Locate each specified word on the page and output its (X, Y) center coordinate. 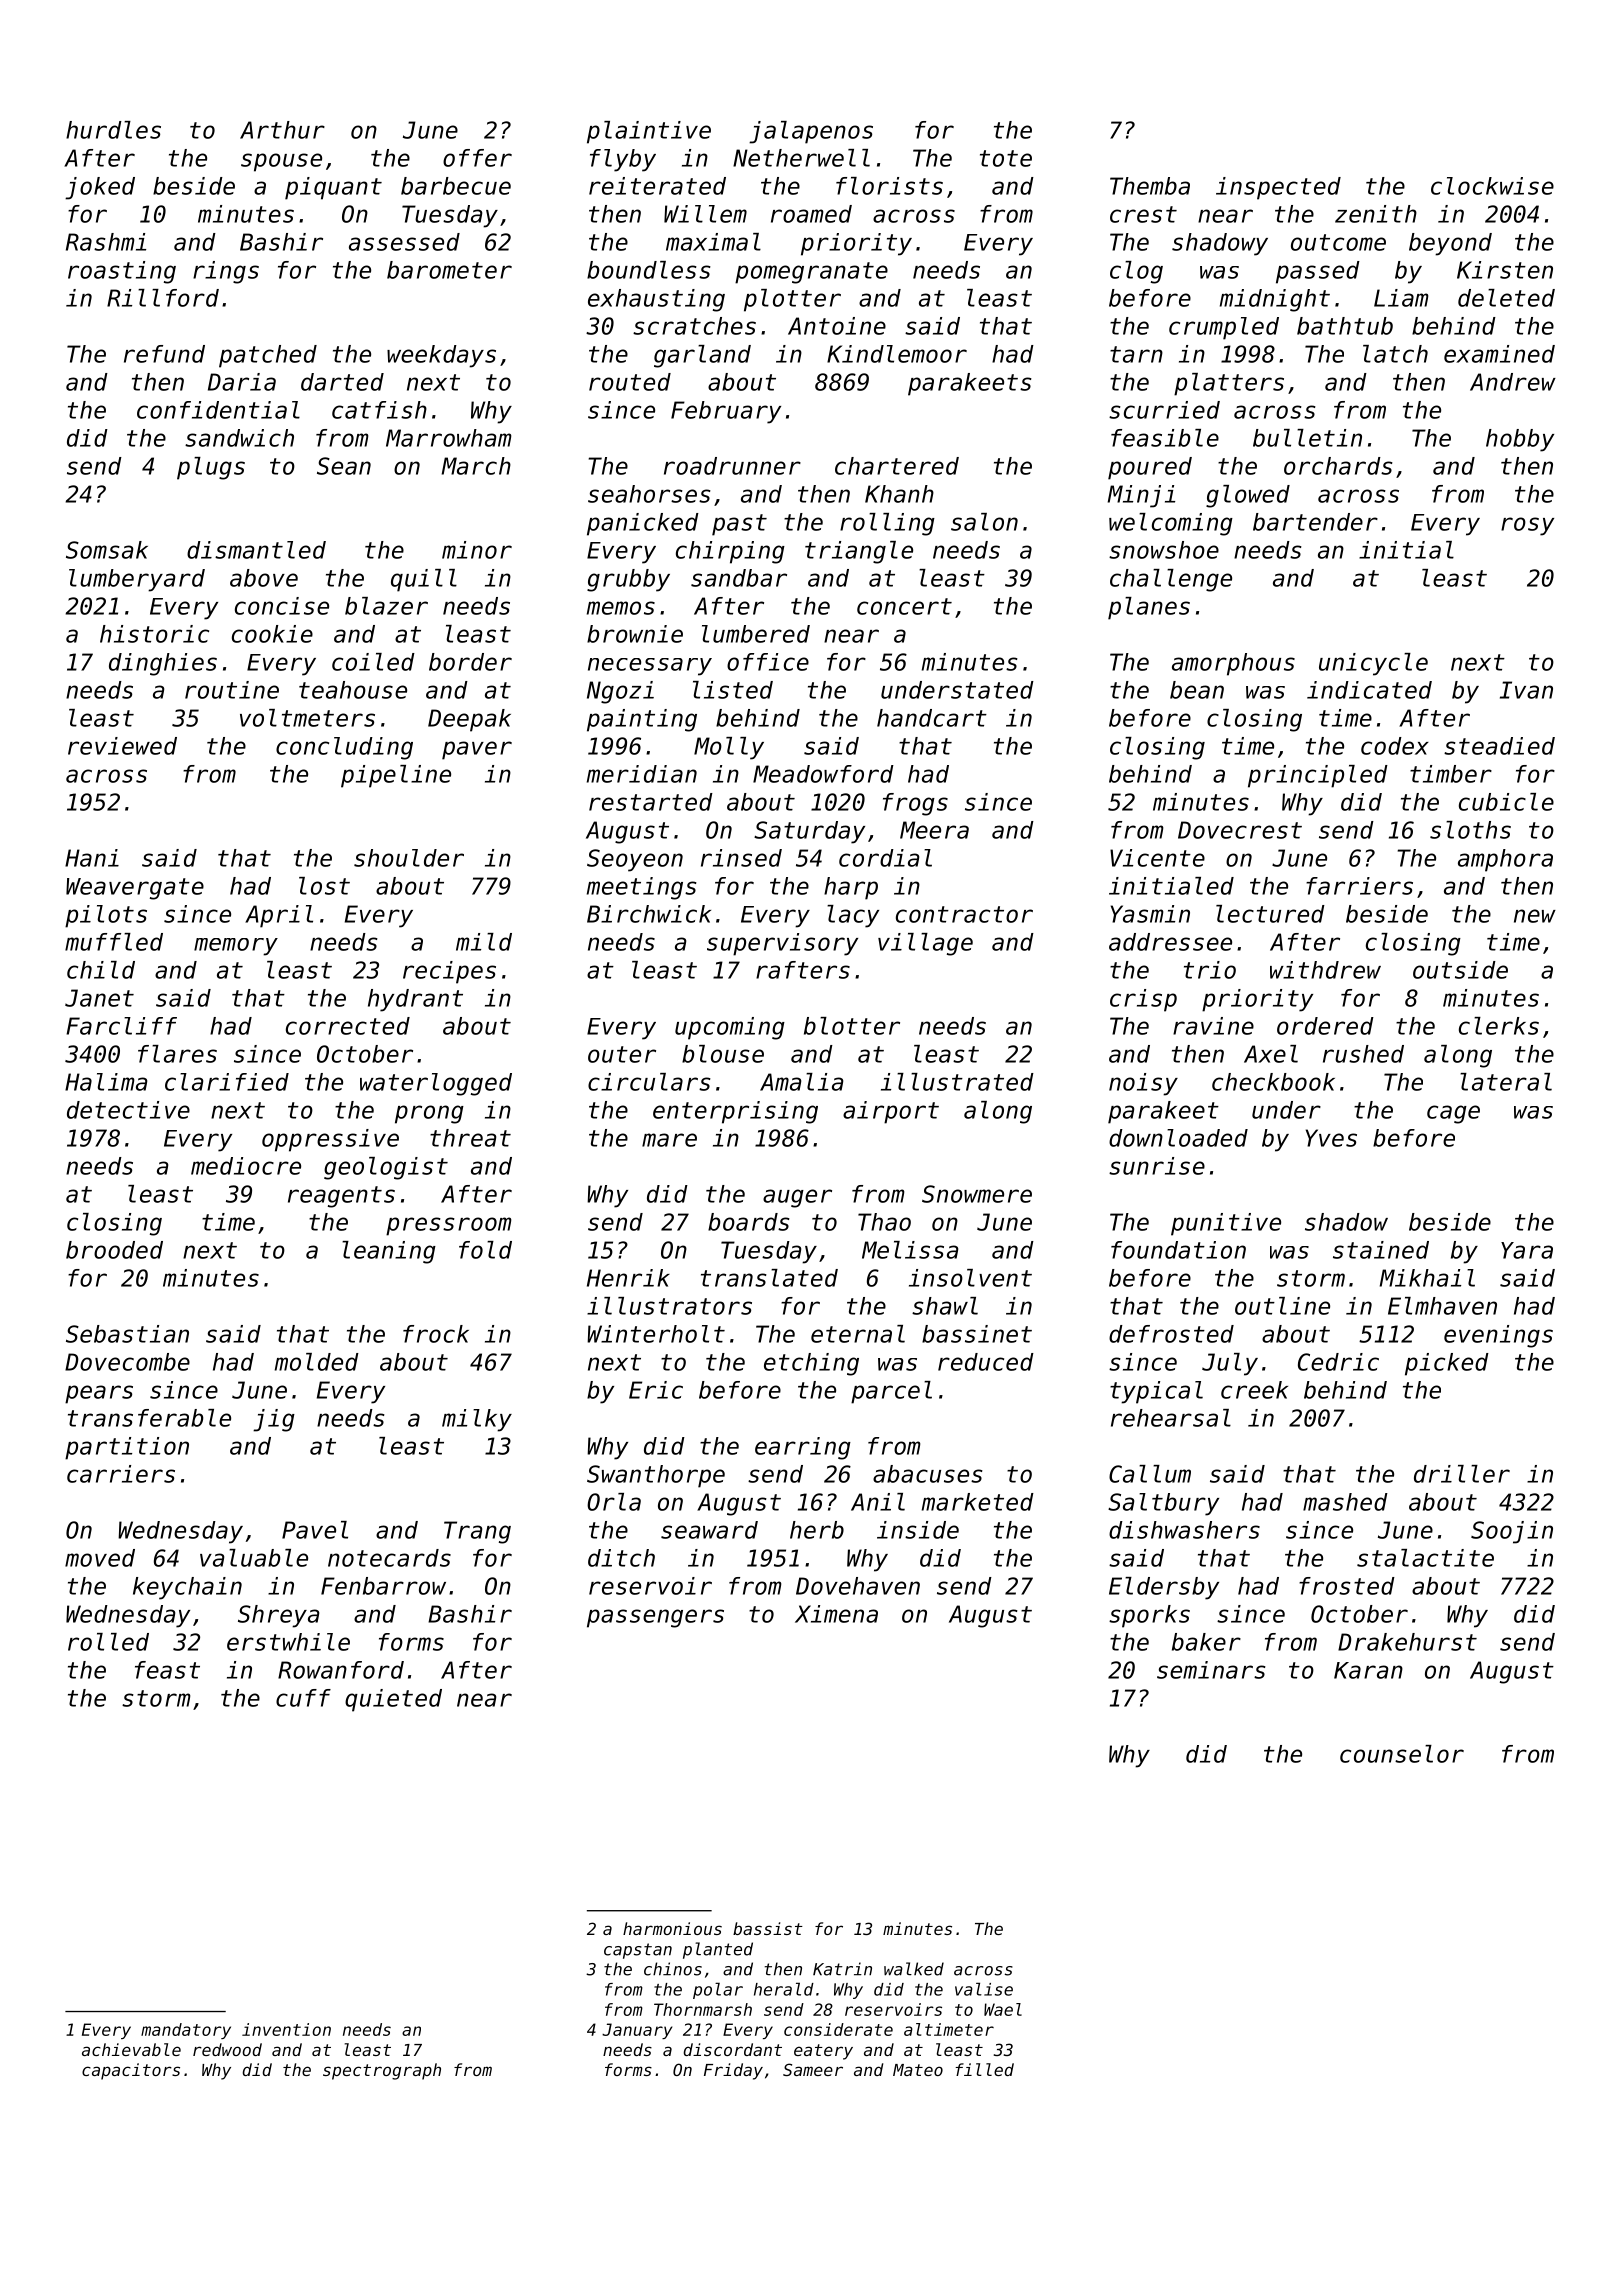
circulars (649, 1082)
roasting (122, 272)
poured (1150, 468)
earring (803, 1448)
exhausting (656, 300)
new (1535, 916)
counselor (1402, 1754)
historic (154, 634)
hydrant (415, 1000)
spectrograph (382, 2071)
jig (274, 1420)
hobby (1520, 440)
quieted (393, 1700)
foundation (1178, 1250)
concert (904, 606)
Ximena (836, 1614)
